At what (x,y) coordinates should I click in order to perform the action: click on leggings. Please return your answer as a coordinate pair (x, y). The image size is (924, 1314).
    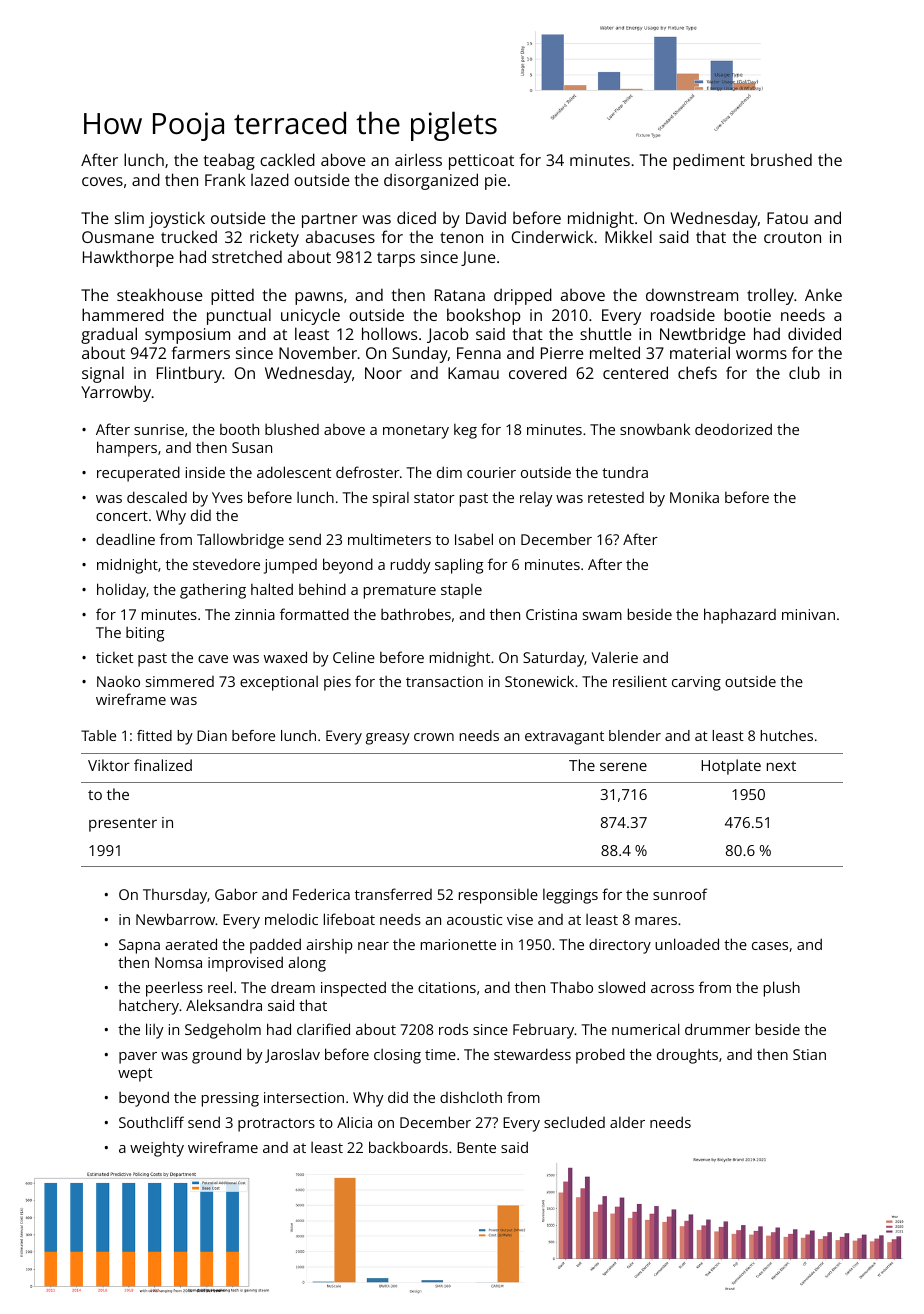
    Looking at the image, I should click on (570, 896).
